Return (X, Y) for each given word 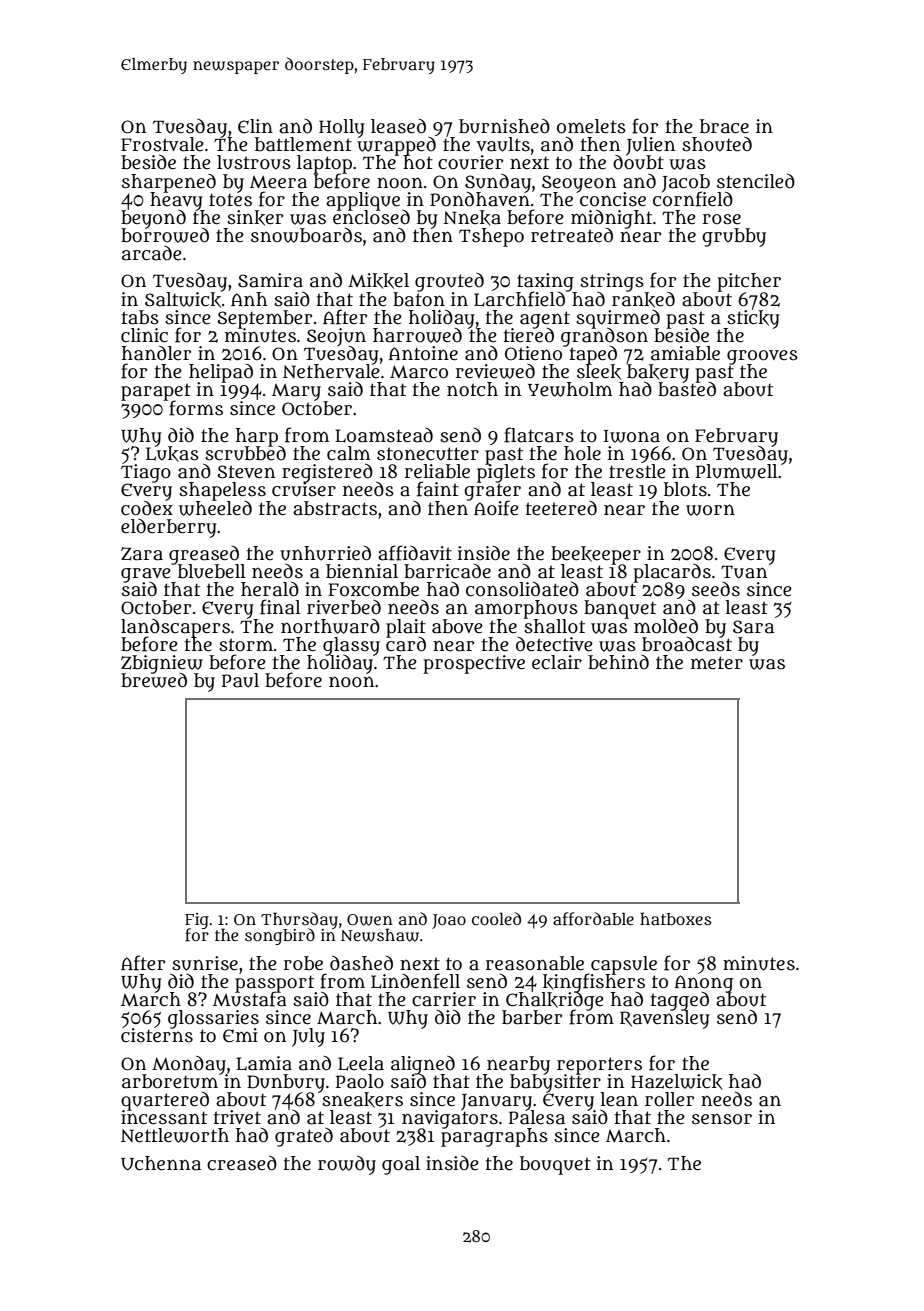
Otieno (535, 353)
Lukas (172, 454)
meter (717, 663)
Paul (240, 680)
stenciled (756, 181)
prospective (474, 664)
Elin (255, 126)
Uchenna (161, 1163)
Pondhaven (480, 199)
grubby (734, 237)
